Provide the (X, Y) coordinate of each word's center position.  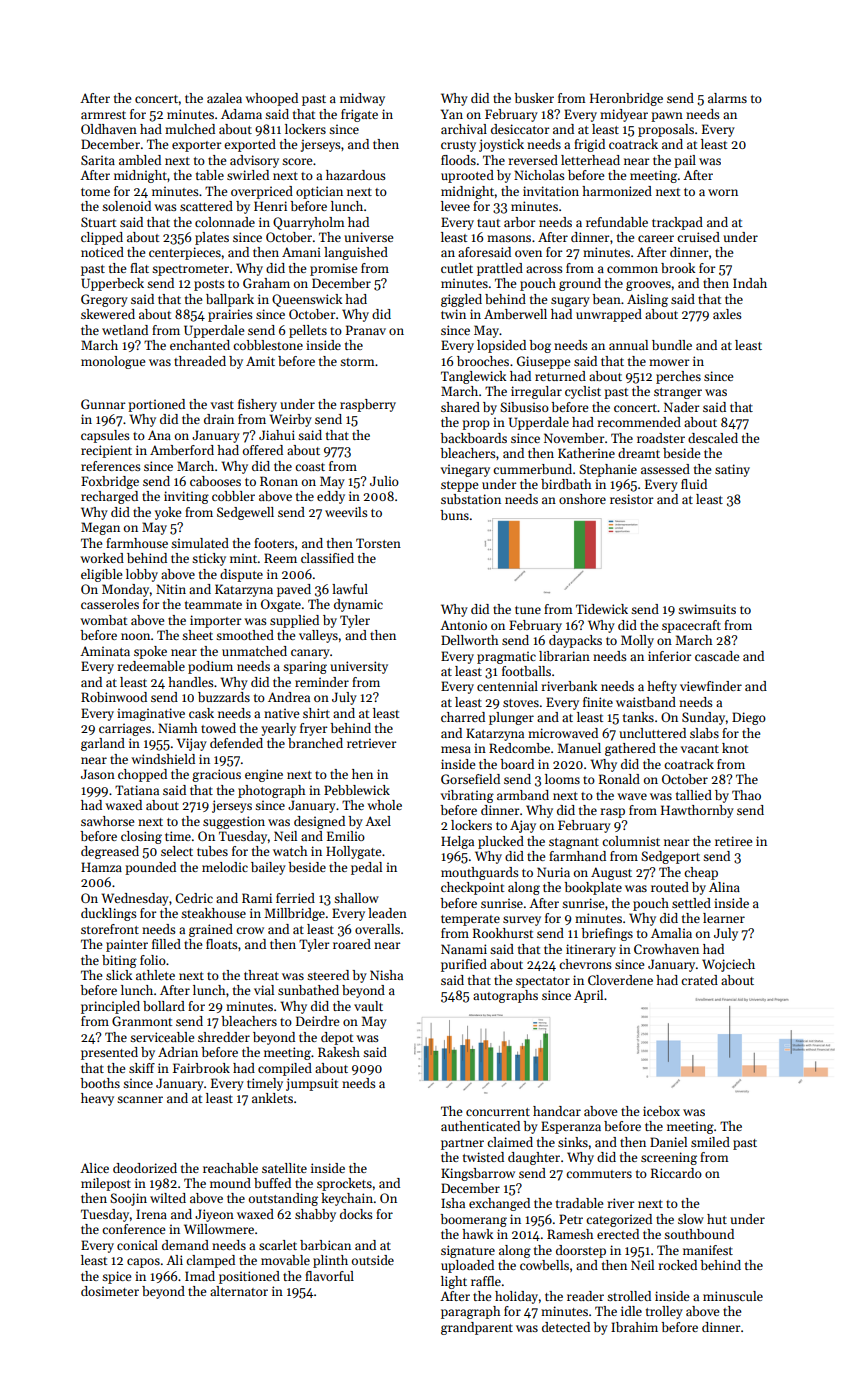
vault (368, 1006)
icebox (661, 1111)
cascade (717, 656)
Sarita (98, 160)
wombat (103, 620)
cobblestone (268, 345)
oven (528, 253)
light (454, 1282)
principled (110, 1007)
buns (454, 515)
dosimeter (110, 1291)
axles (727, 314)
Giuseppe (543, 362)
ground (580, 284)
